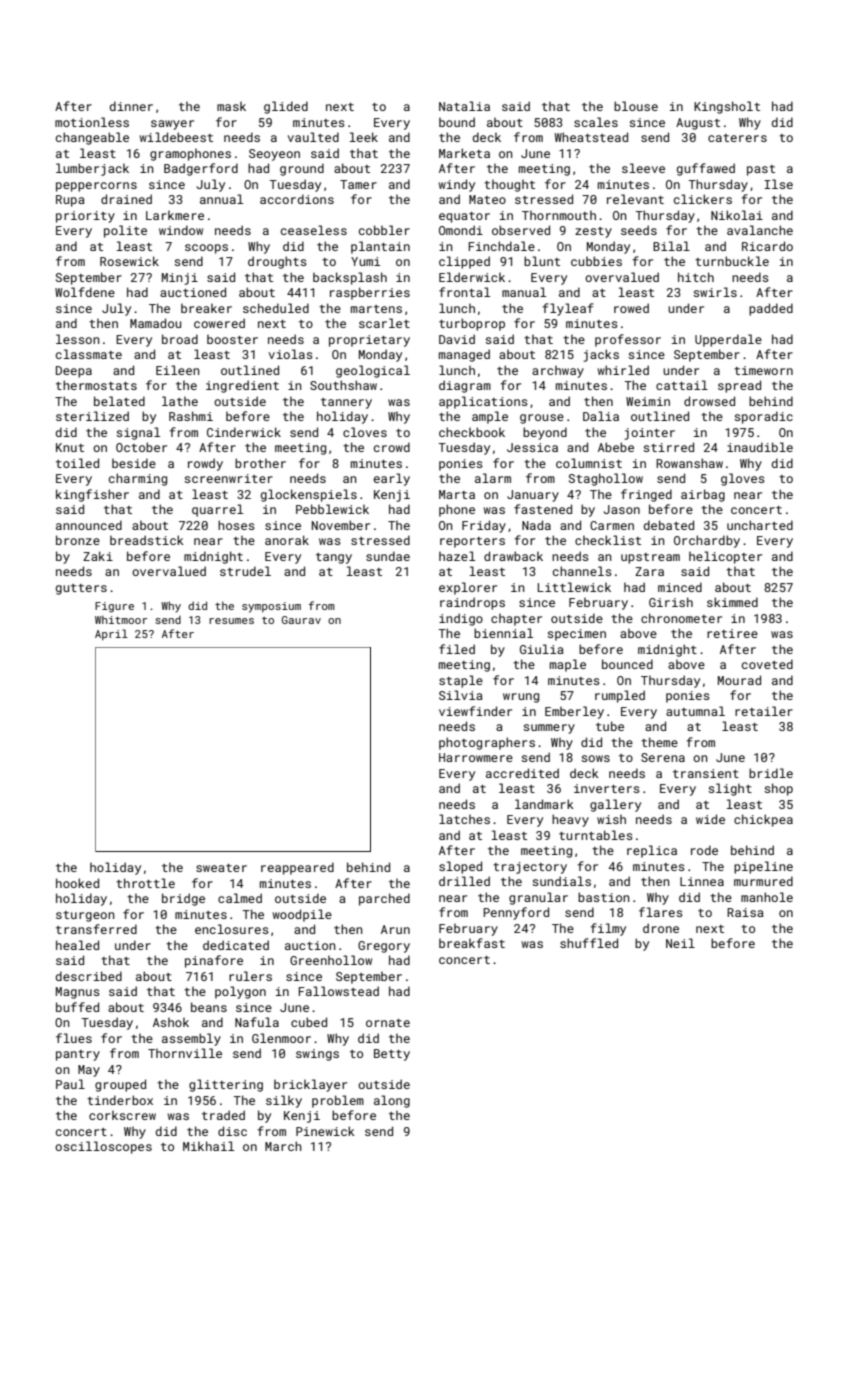 The width and height of the screenshot is (849, 1400). What do you see at coordinates (370, 293) in the screenshot?
I see `raspberries` at bounding box center [370, 293].
